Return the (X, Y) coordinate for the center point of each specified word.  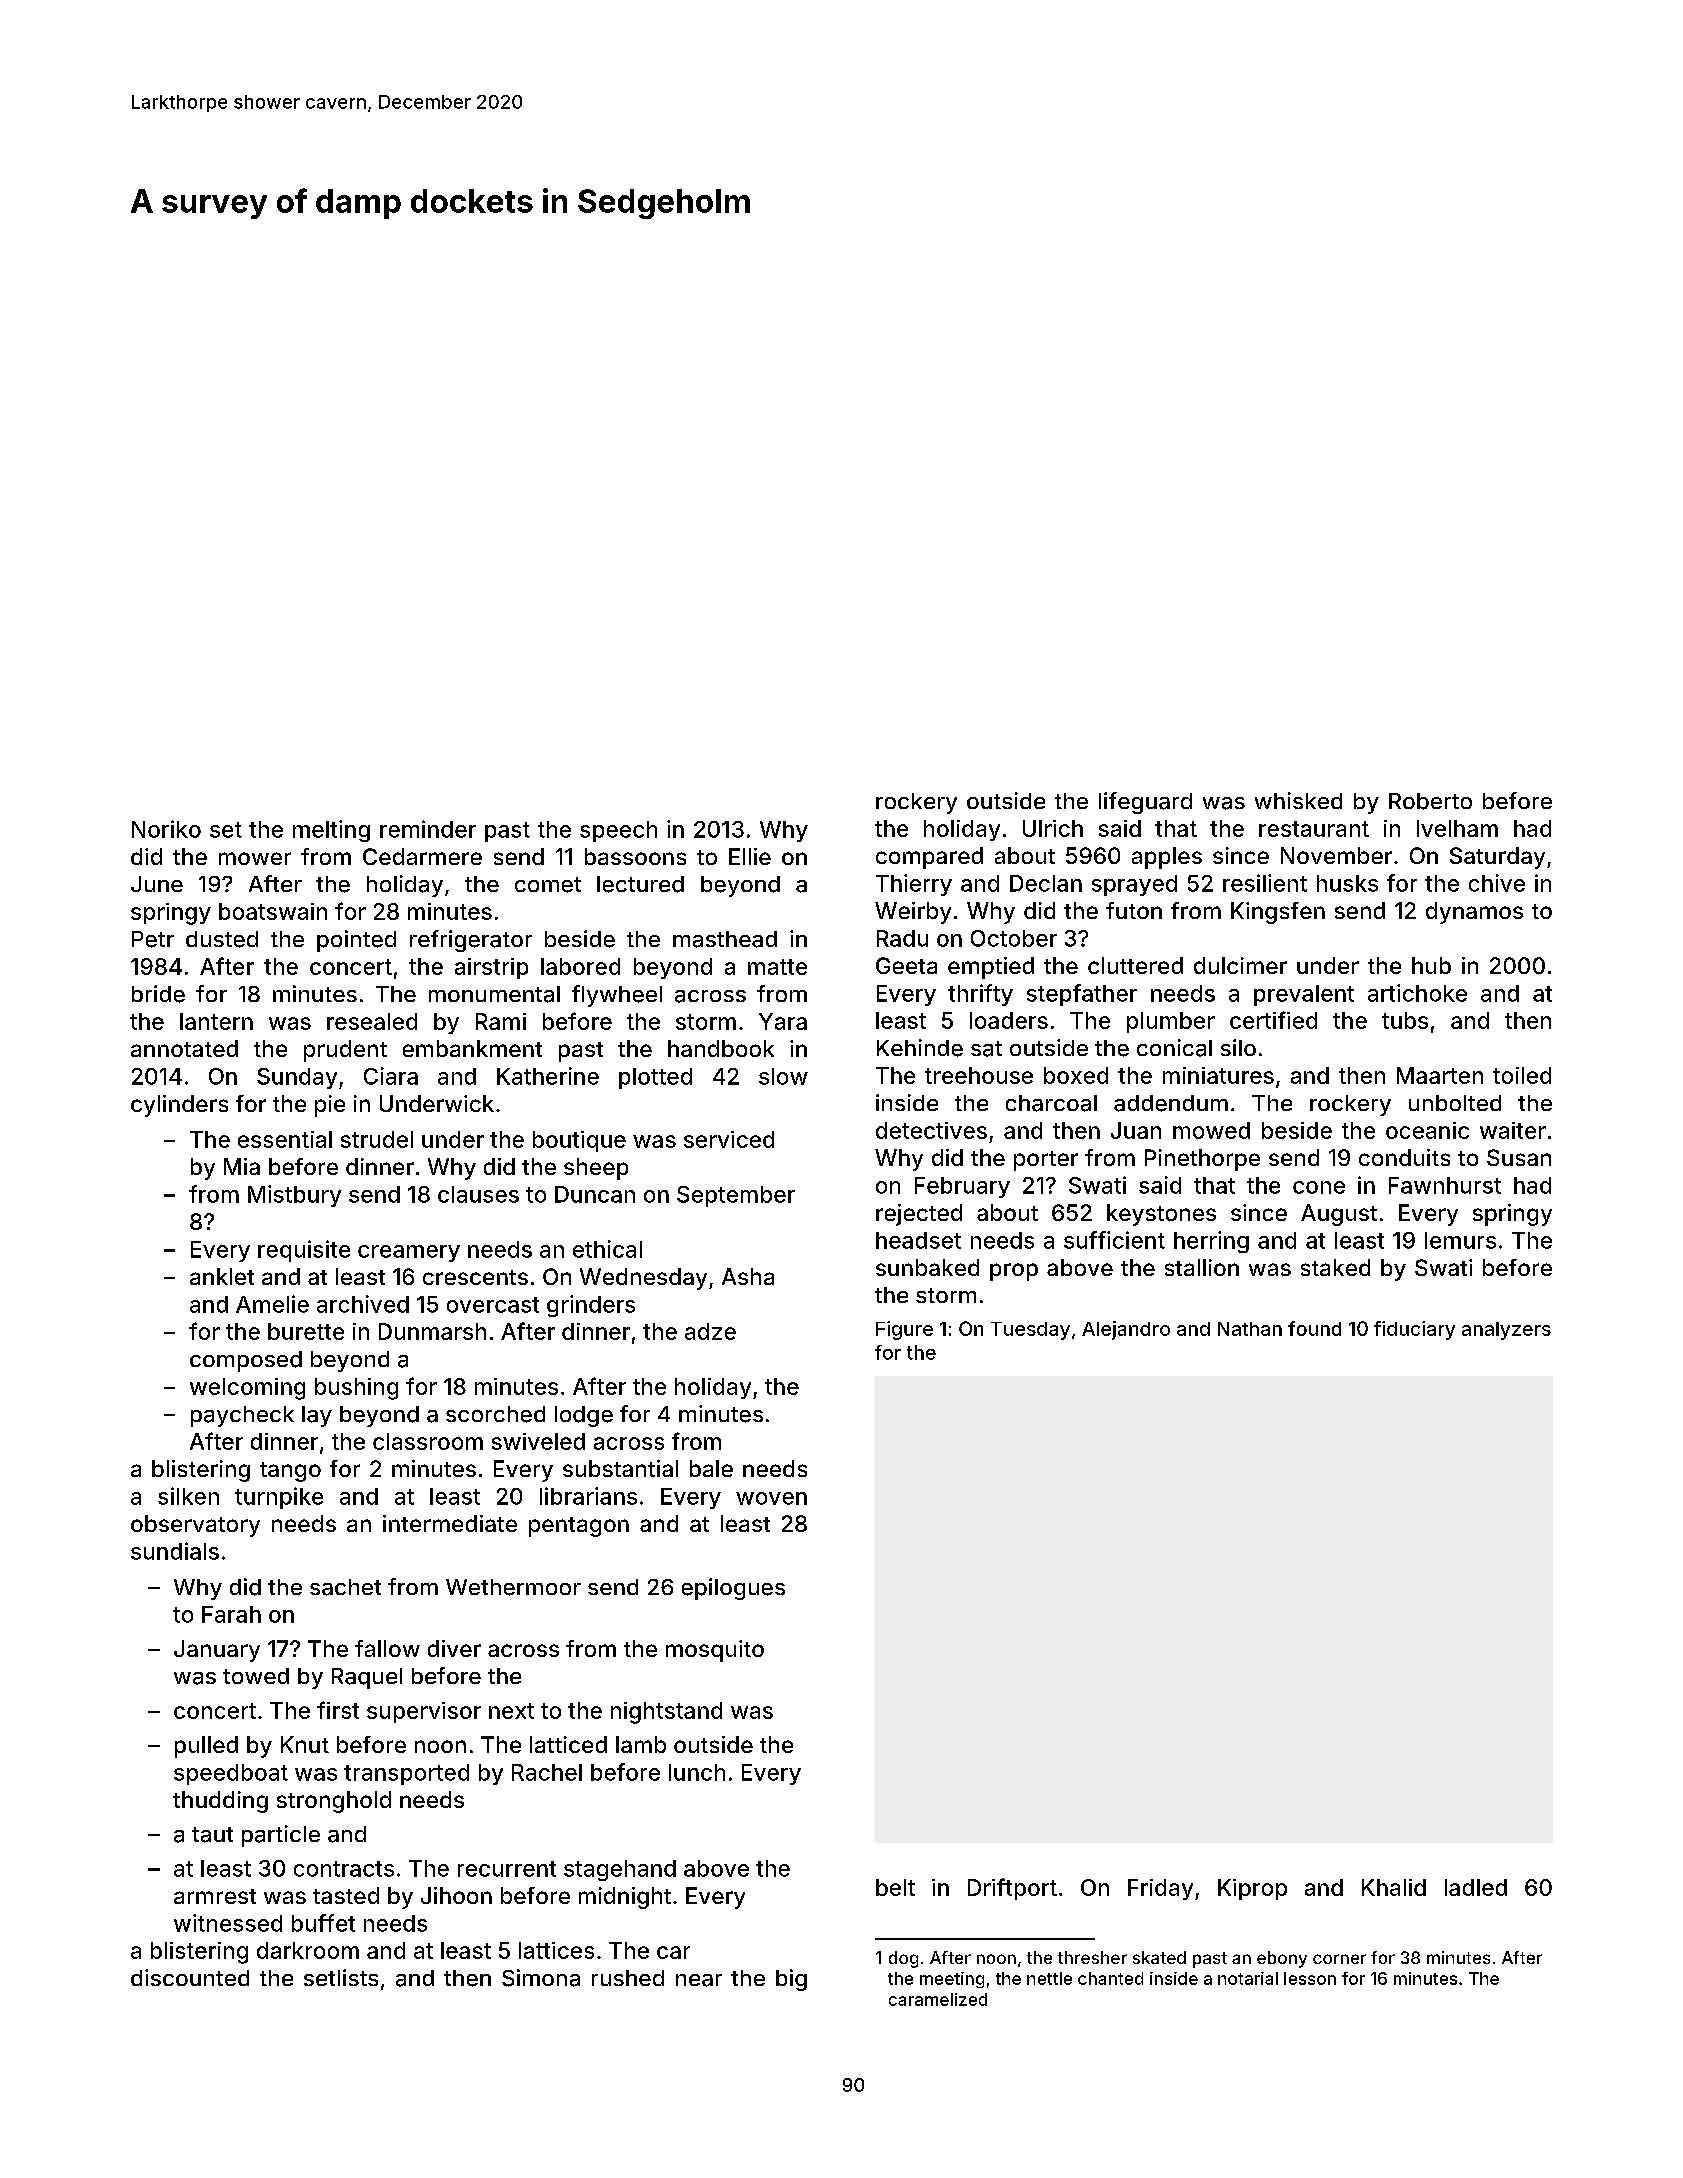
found (1314, 1328)
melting (331, 831)
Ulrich (1053, 828)
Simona (541, 1978)
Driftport (1012, 1889)
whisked (1298, 800)
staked (1335, 1267)
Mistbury (294, 1196)
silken (188, 1496)
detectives (931, 1130)
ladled (1476, 1887)
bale (711, 1468)
